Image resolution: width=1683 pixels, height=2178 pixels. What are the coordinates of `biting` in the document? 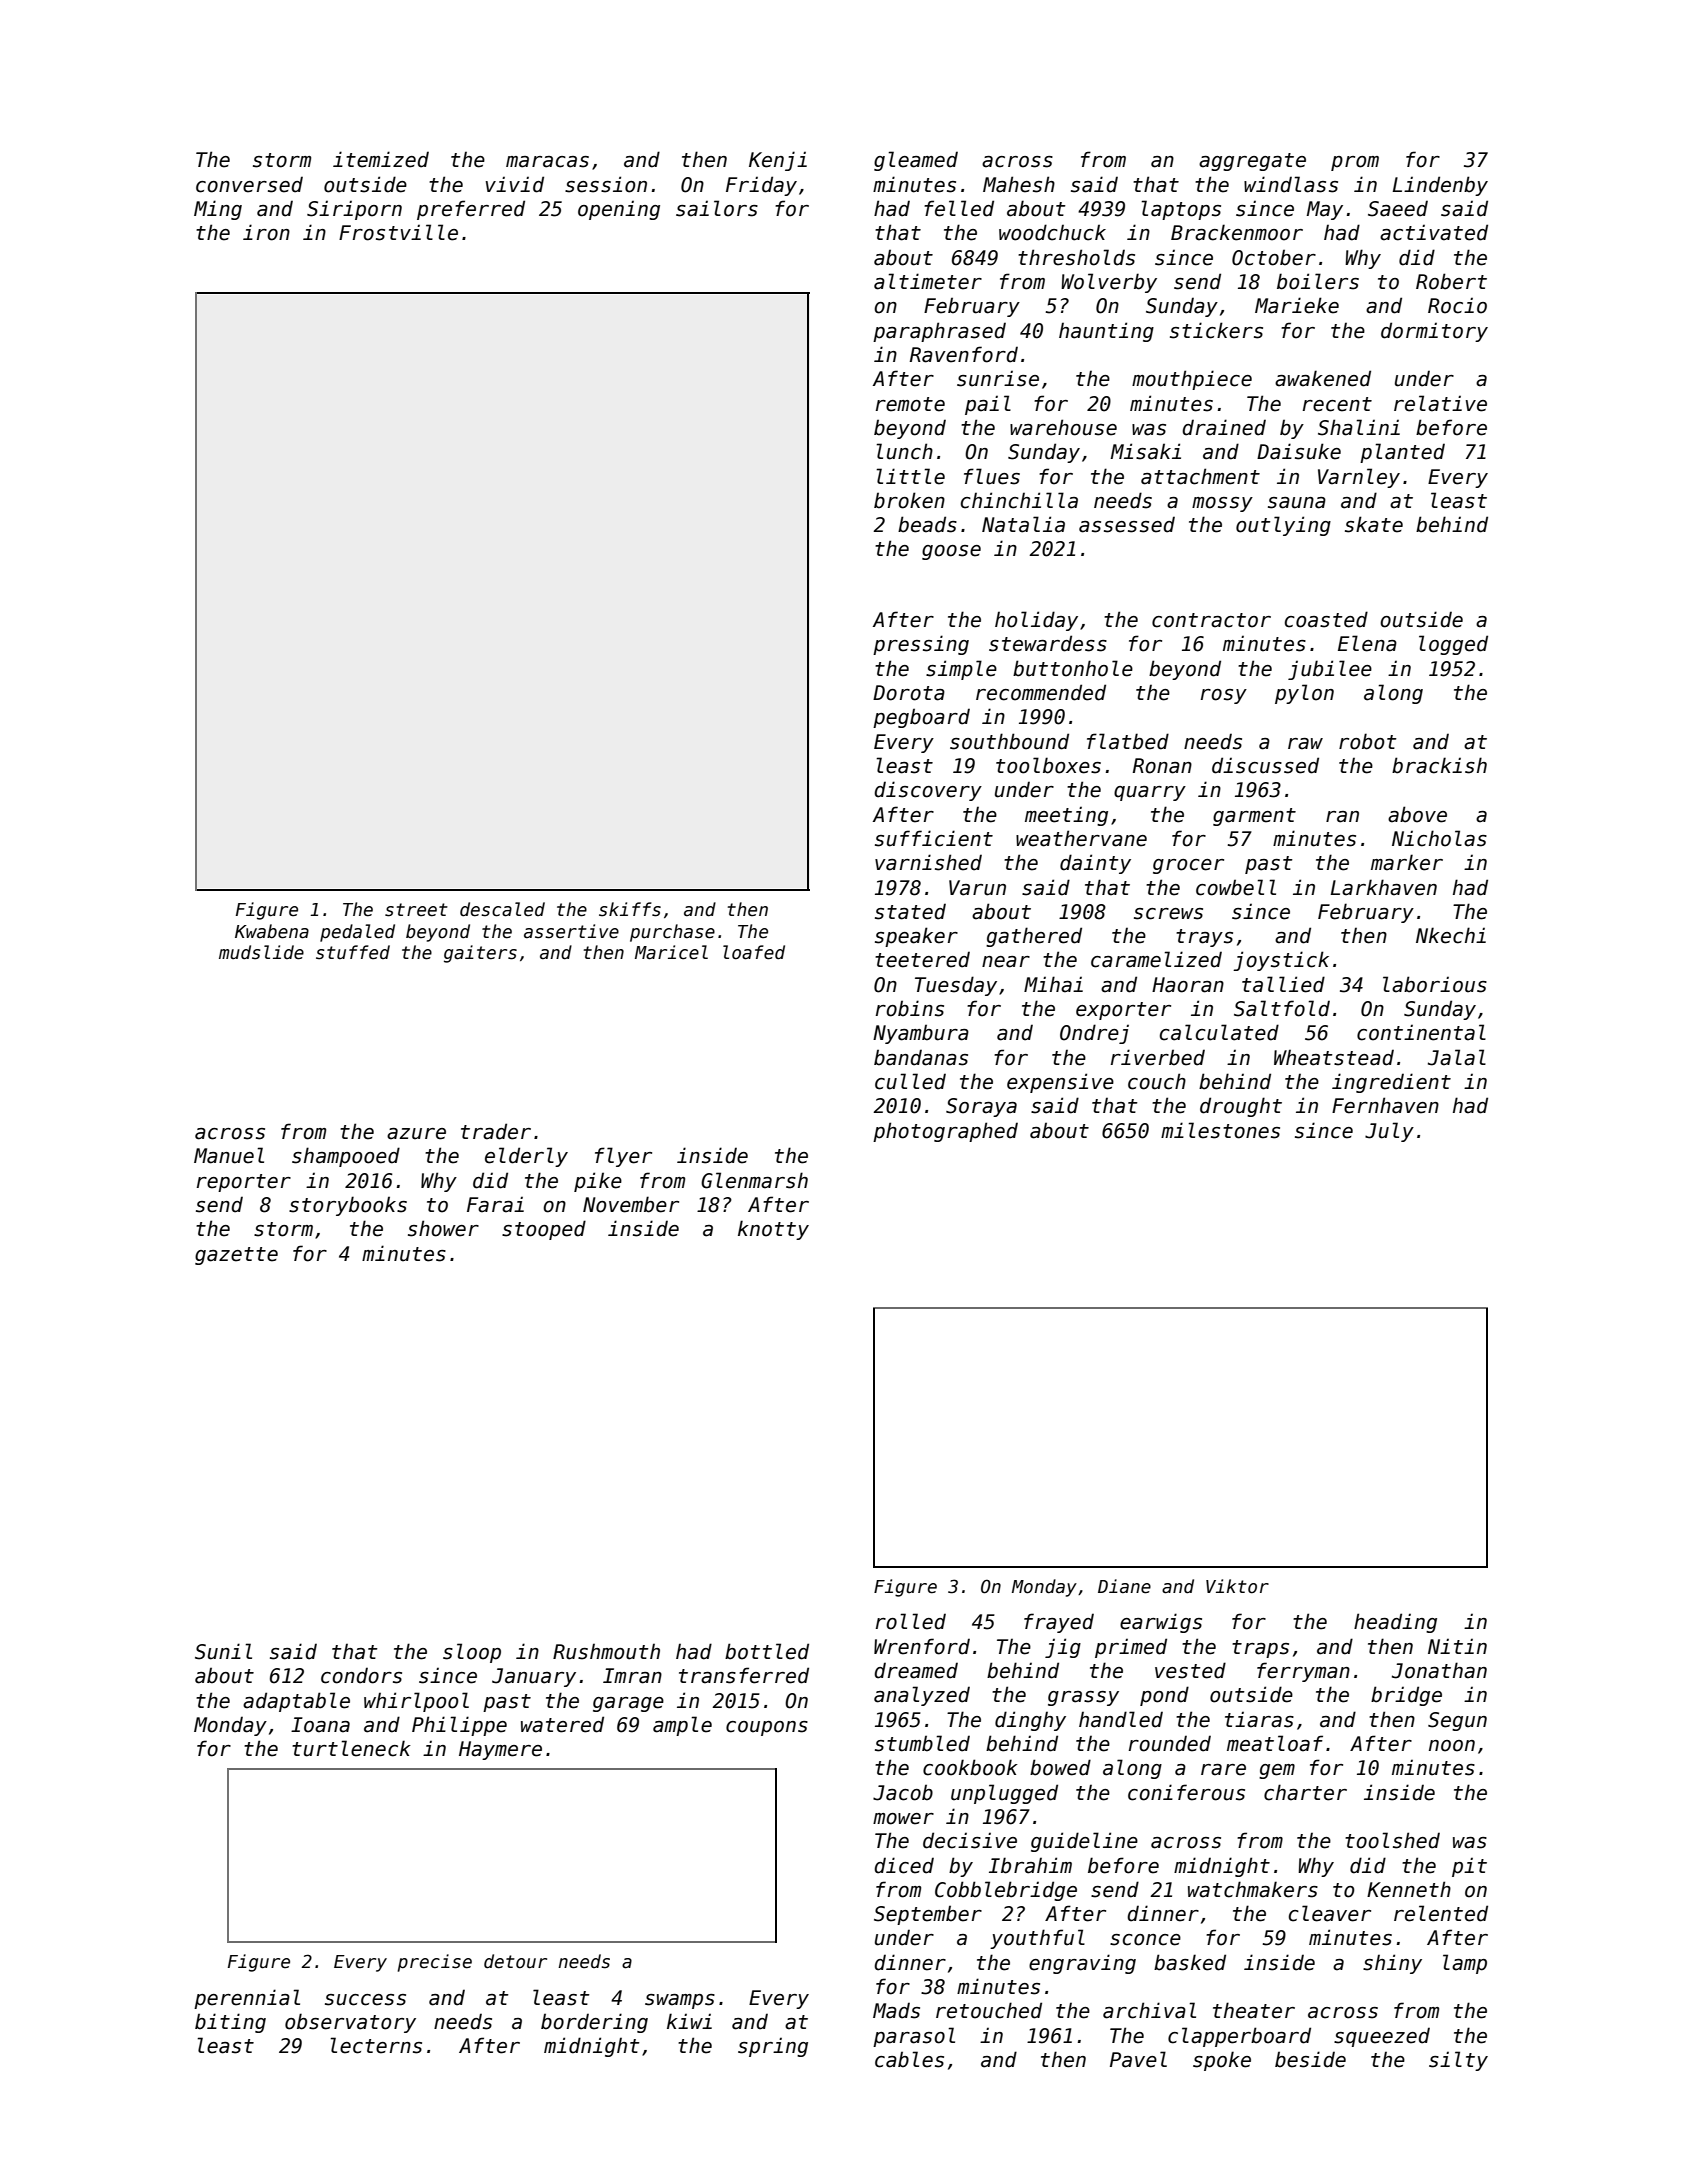 It's located at (230, 2023).
